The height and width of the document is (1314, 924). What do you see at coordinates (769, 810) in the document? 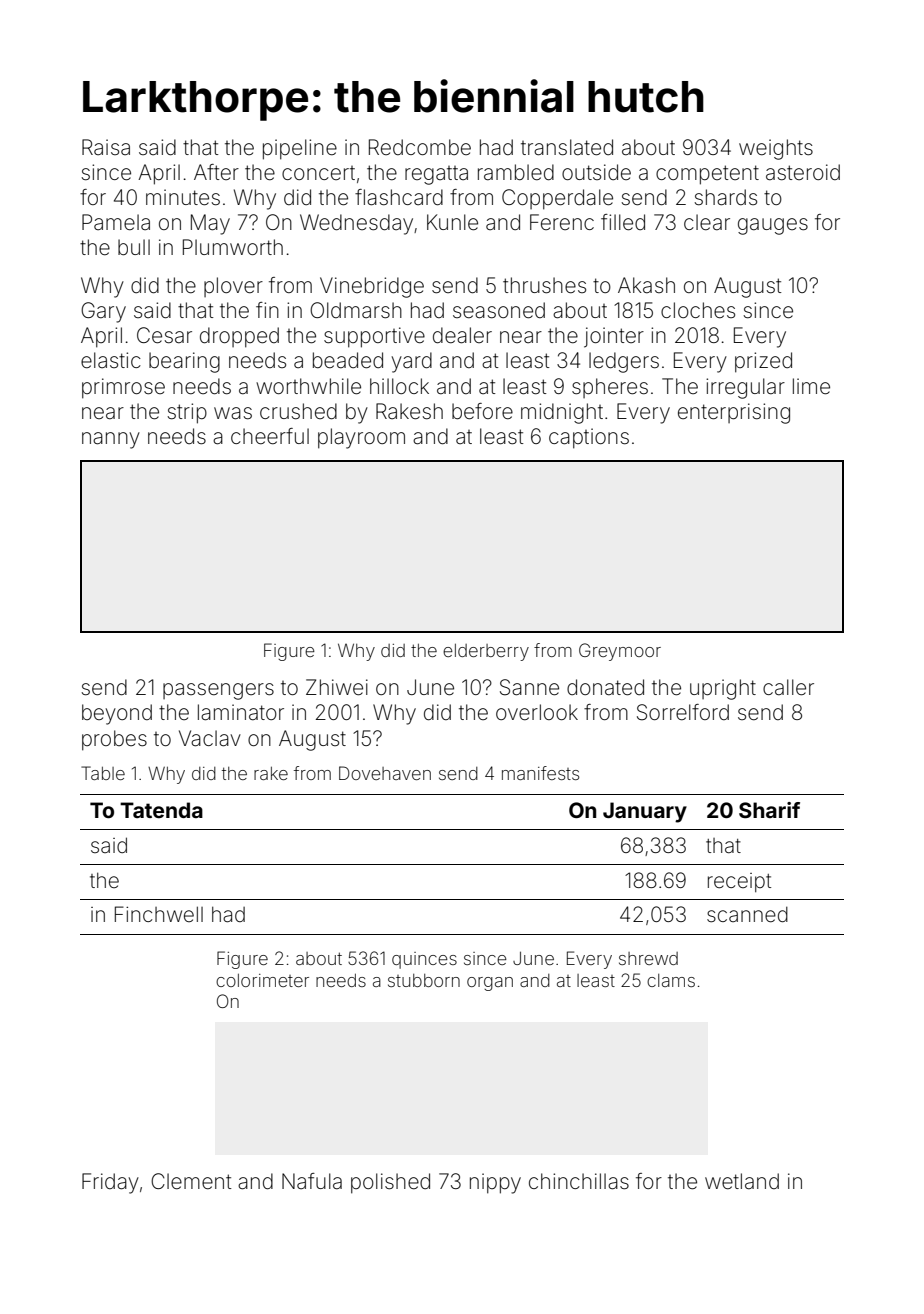
I see `Sharif` at bounding box center [769, 810].
